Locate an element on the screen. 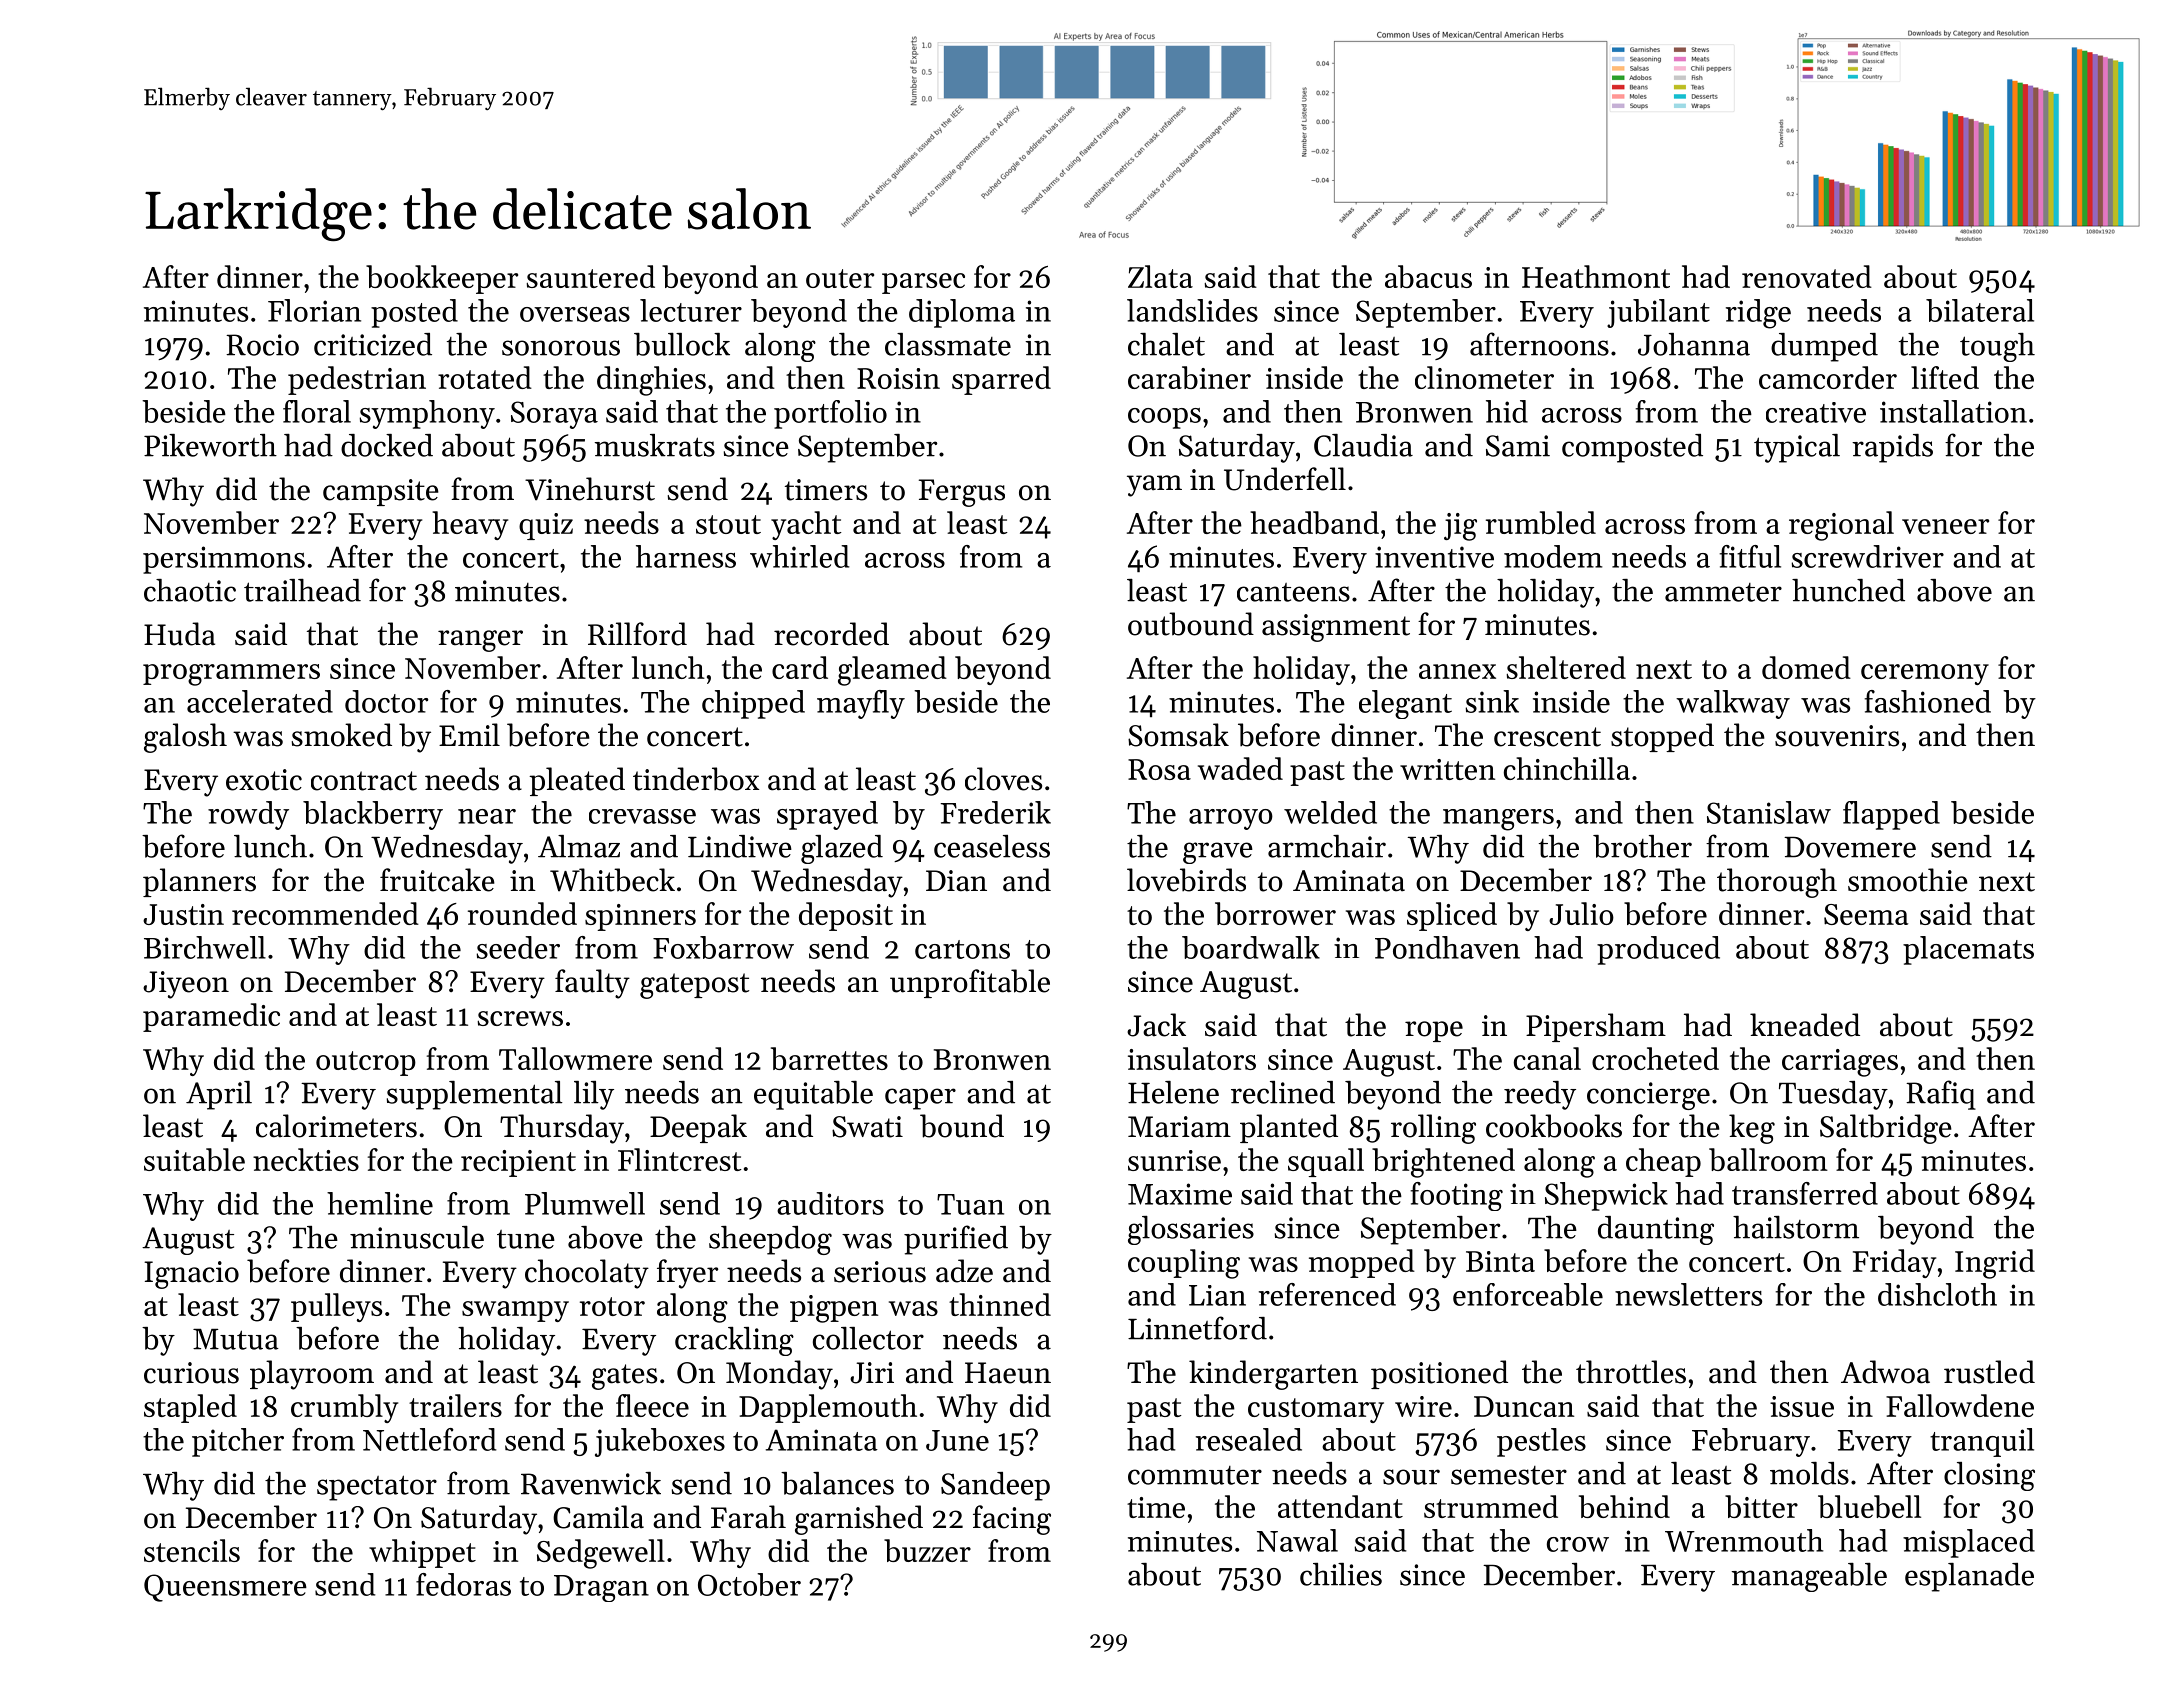 Image resolution: width=2178 pixels, height=1683 pixels. Rafiq is located at coordinates (1941, 1095).
